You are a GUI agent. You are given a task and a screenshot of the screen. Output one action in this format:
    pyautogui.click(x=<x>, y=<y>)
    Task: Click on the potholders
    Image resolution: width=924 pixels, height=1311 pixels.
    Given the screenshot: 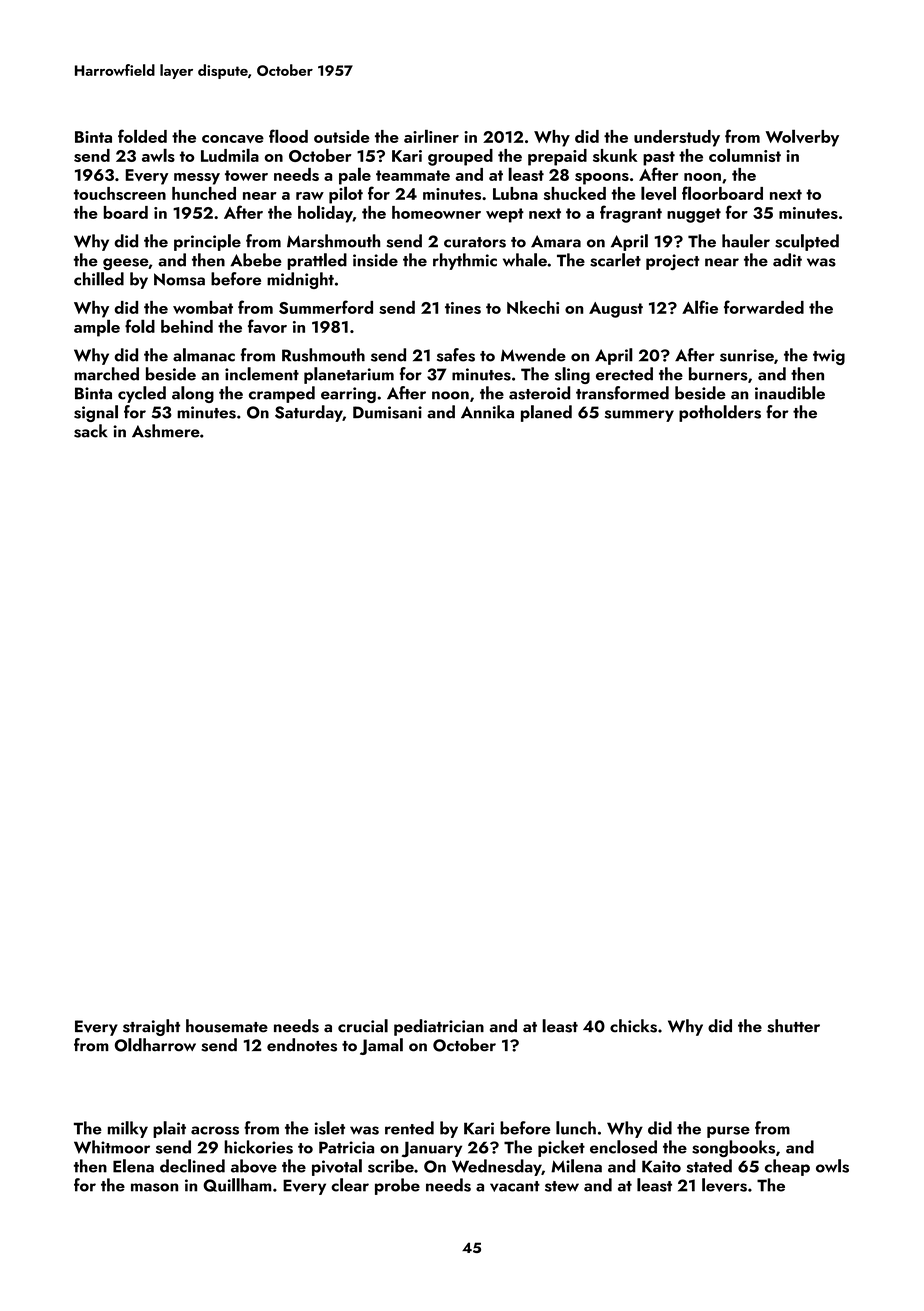 What is the action you would take?
    pyautogui.click(x=720, y=413)
